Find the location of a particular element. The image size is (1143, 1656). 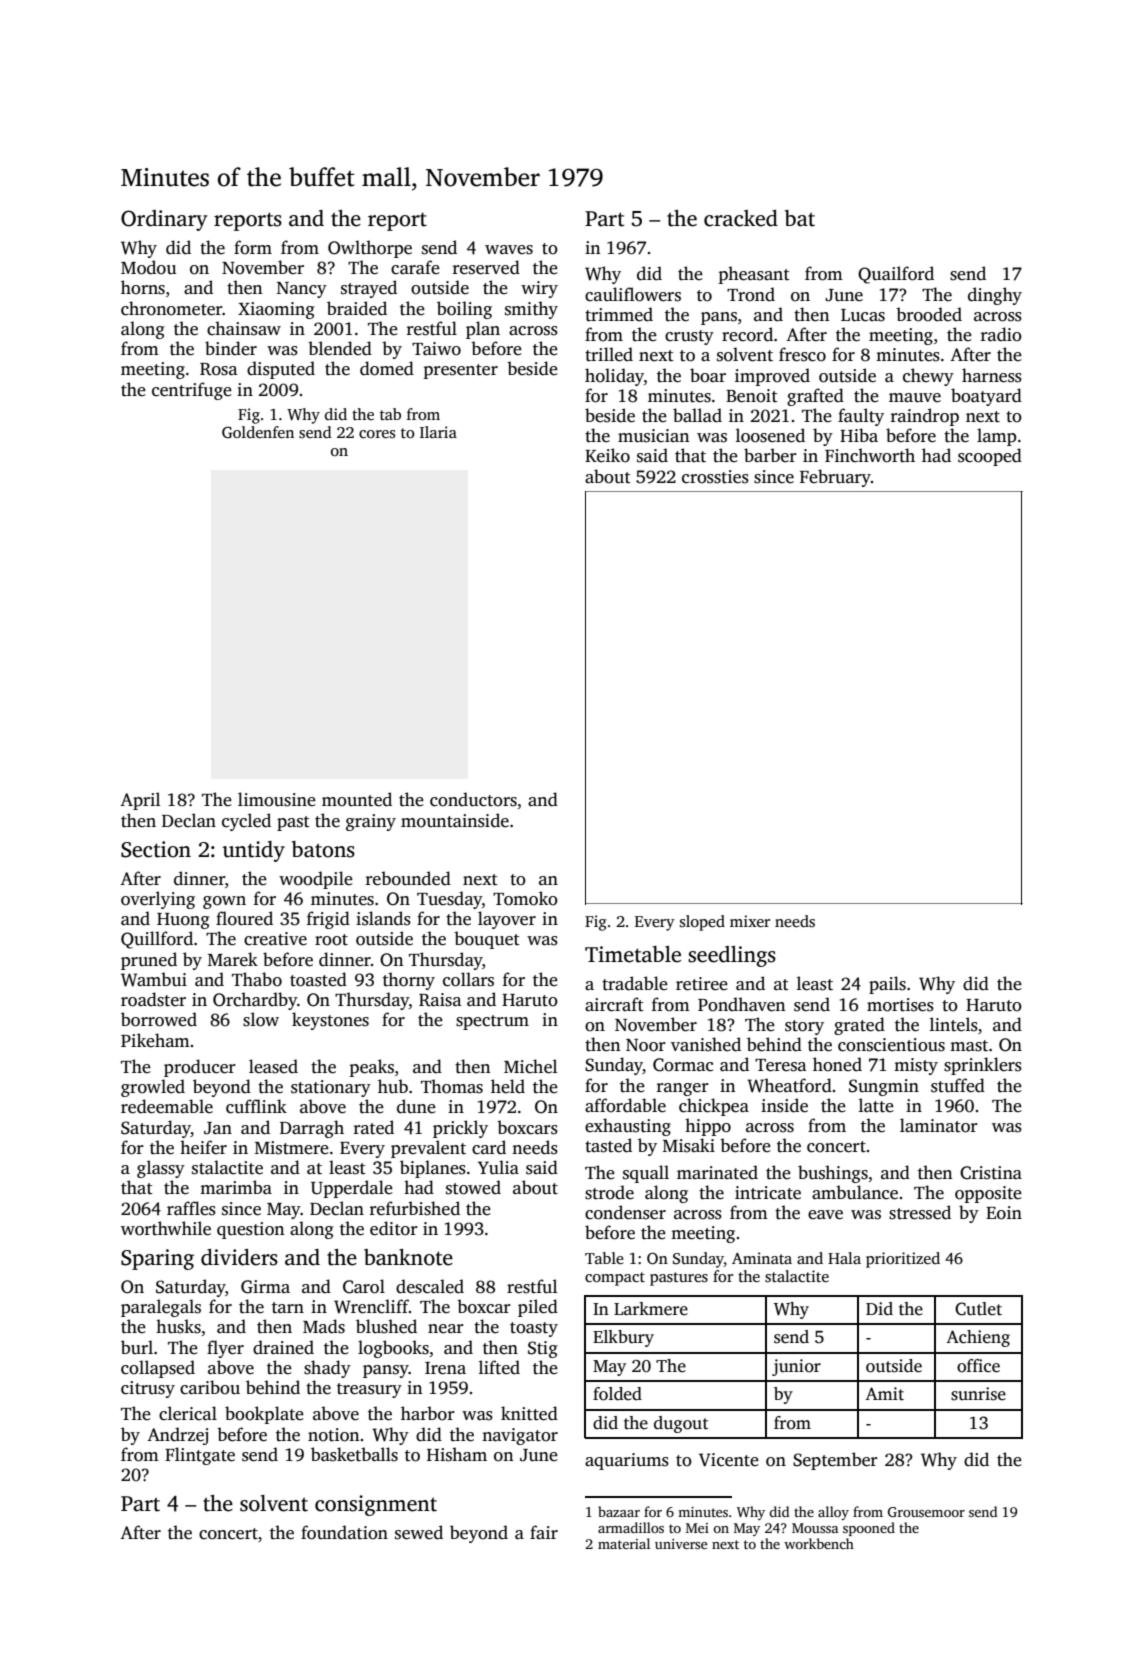

foundation is located at coordinates (344, 1532).
